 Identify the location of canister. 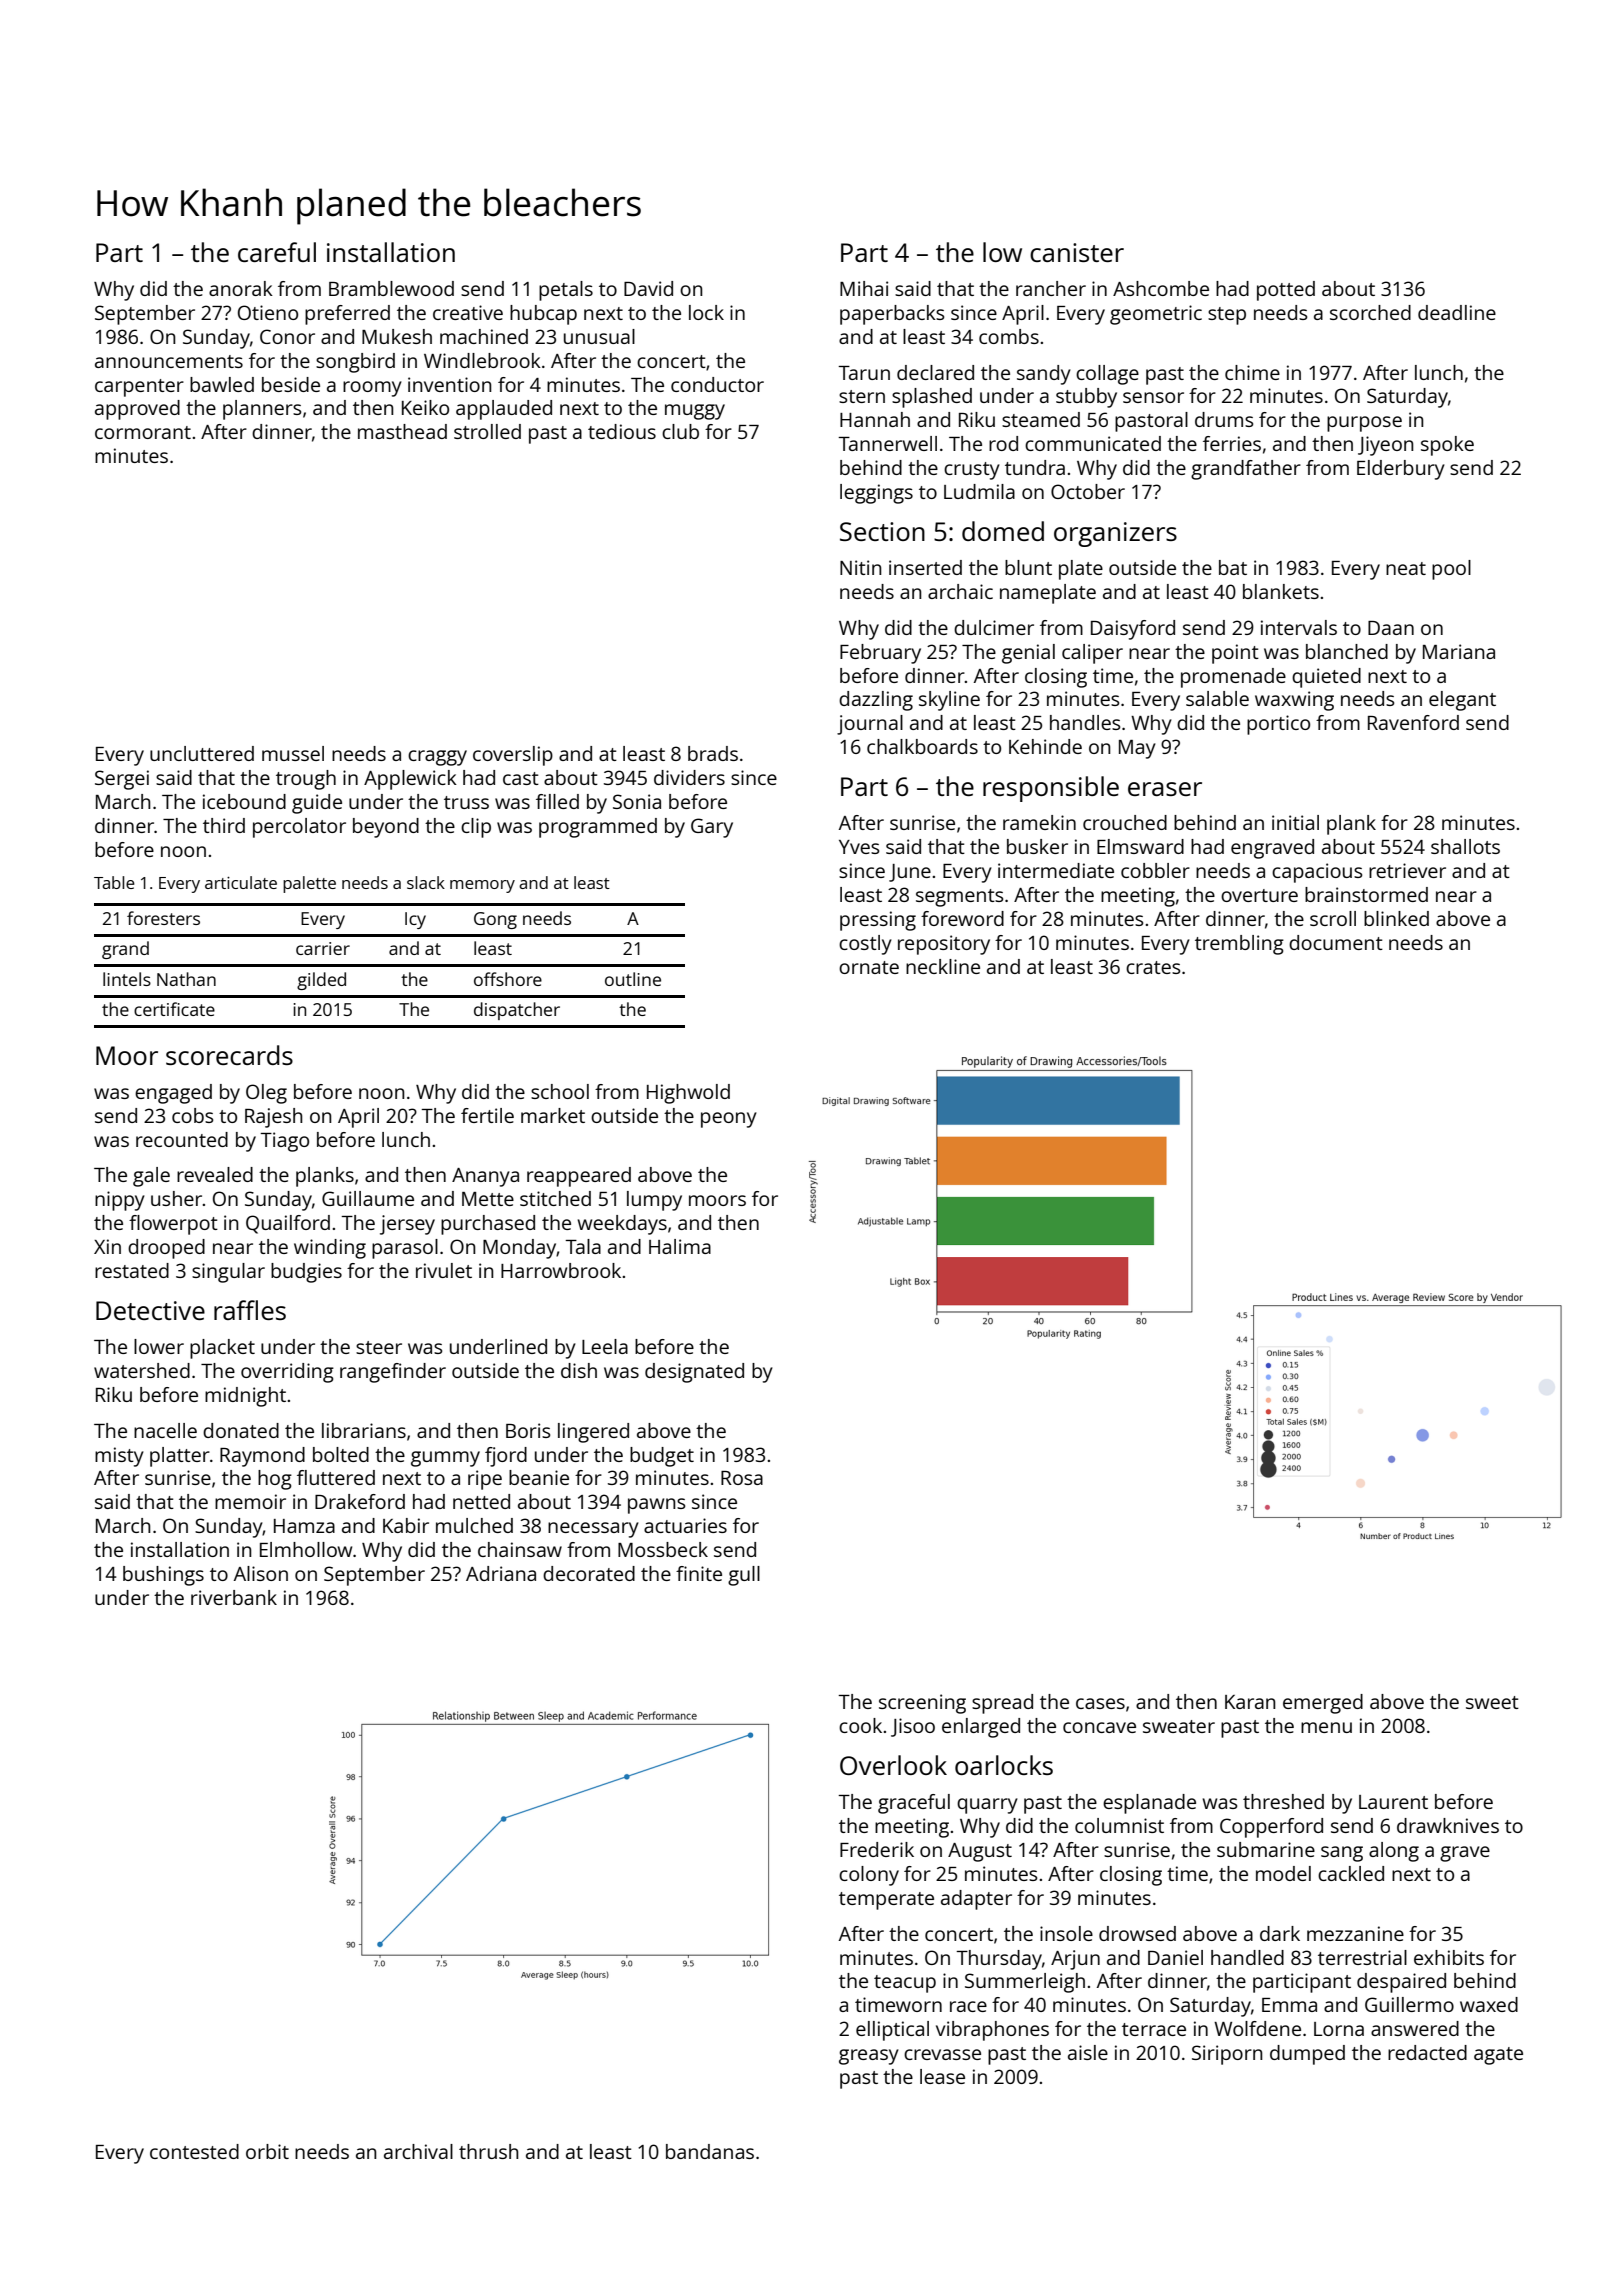
(1077, 252).
